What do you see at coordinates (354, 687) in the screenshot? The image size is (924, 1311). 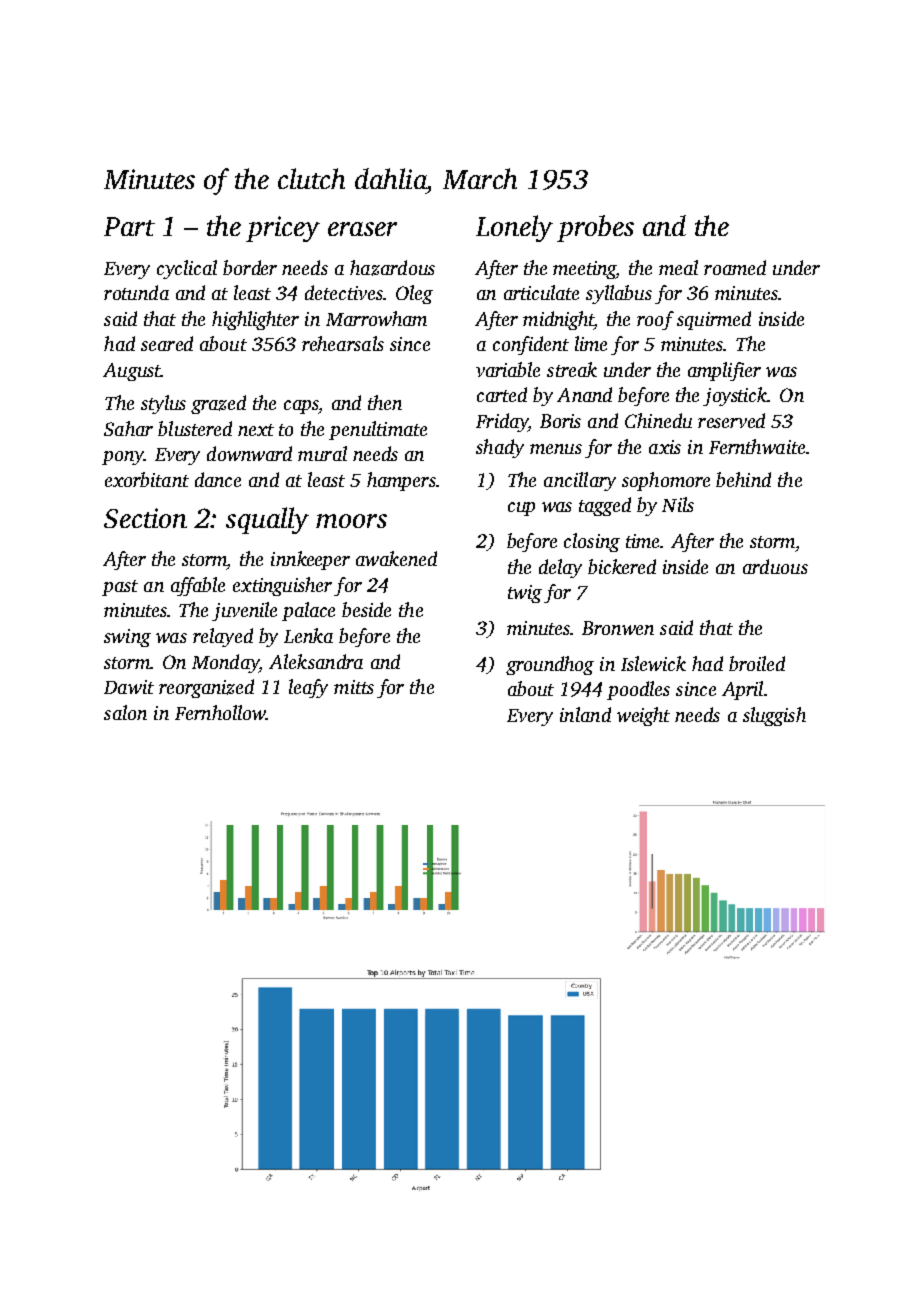 I see `mitts` at bounding box center [354, 687].
